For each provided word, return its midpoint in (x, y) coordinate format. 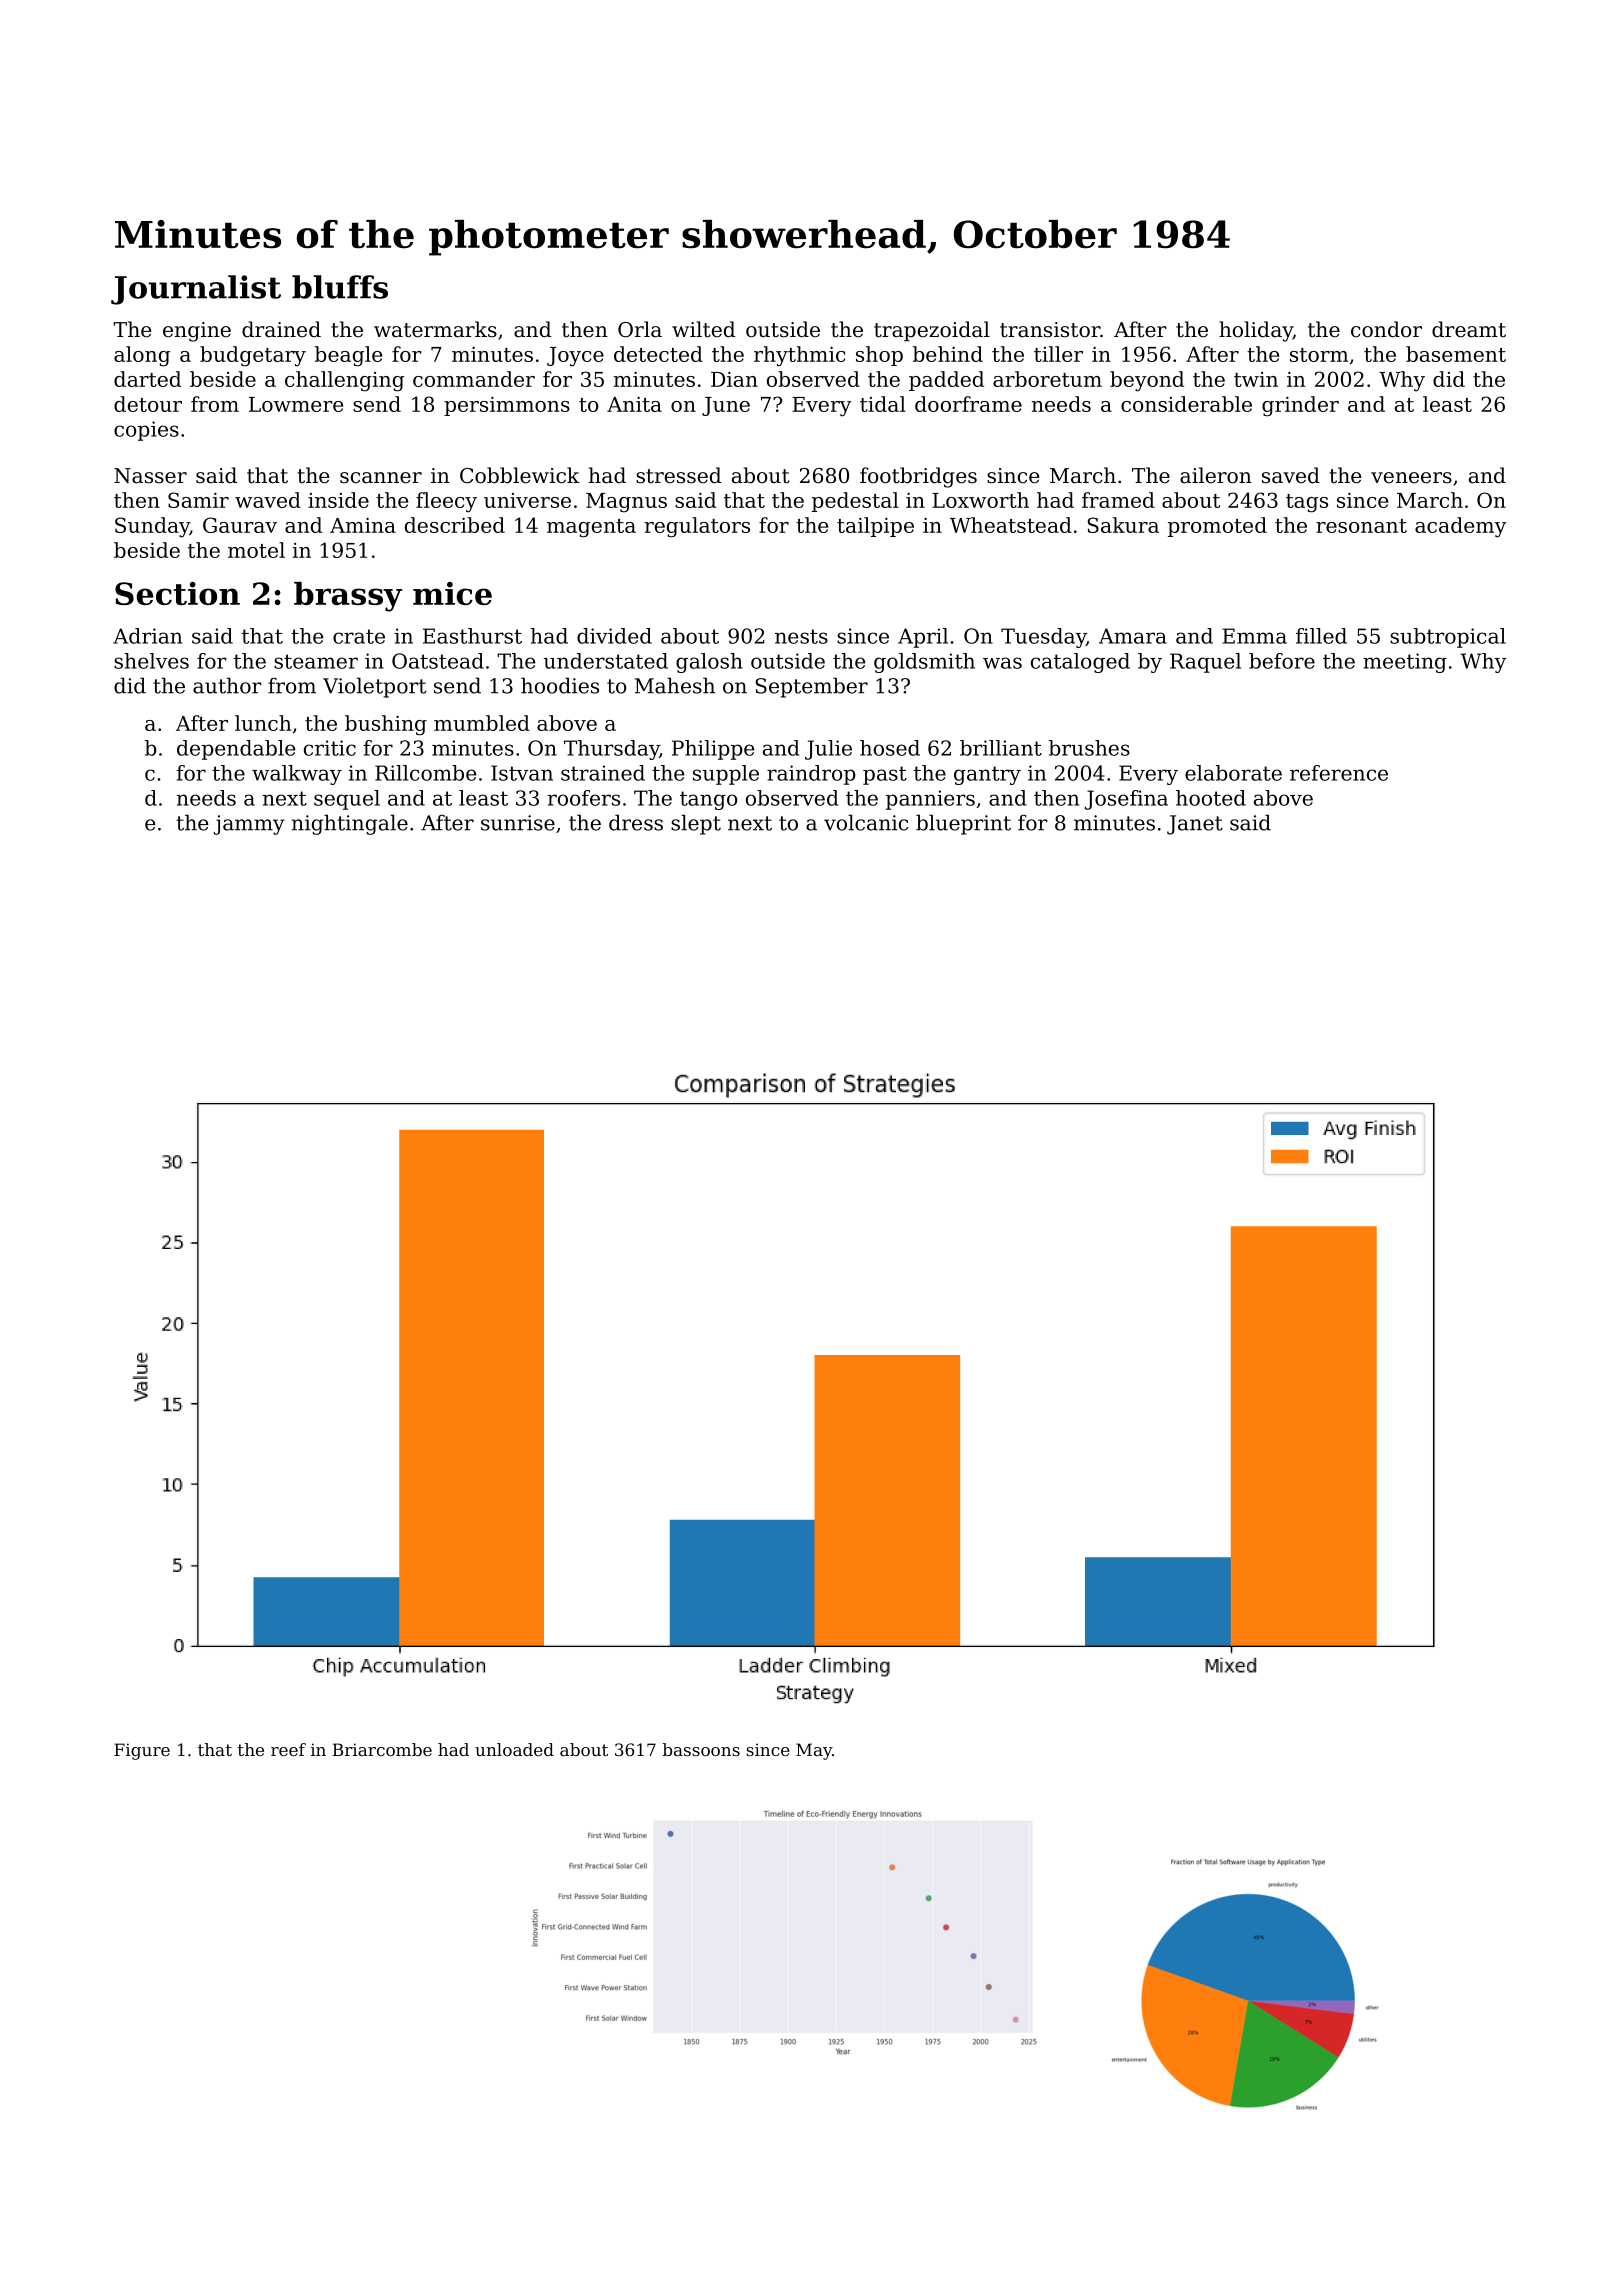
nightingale (350, 824)
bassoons (701, 1749)
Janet (1195, 825)
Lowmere (296, 404)
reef (288, 1749)
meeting (1405, 663)
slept (696, 824)
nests (801, 636)
